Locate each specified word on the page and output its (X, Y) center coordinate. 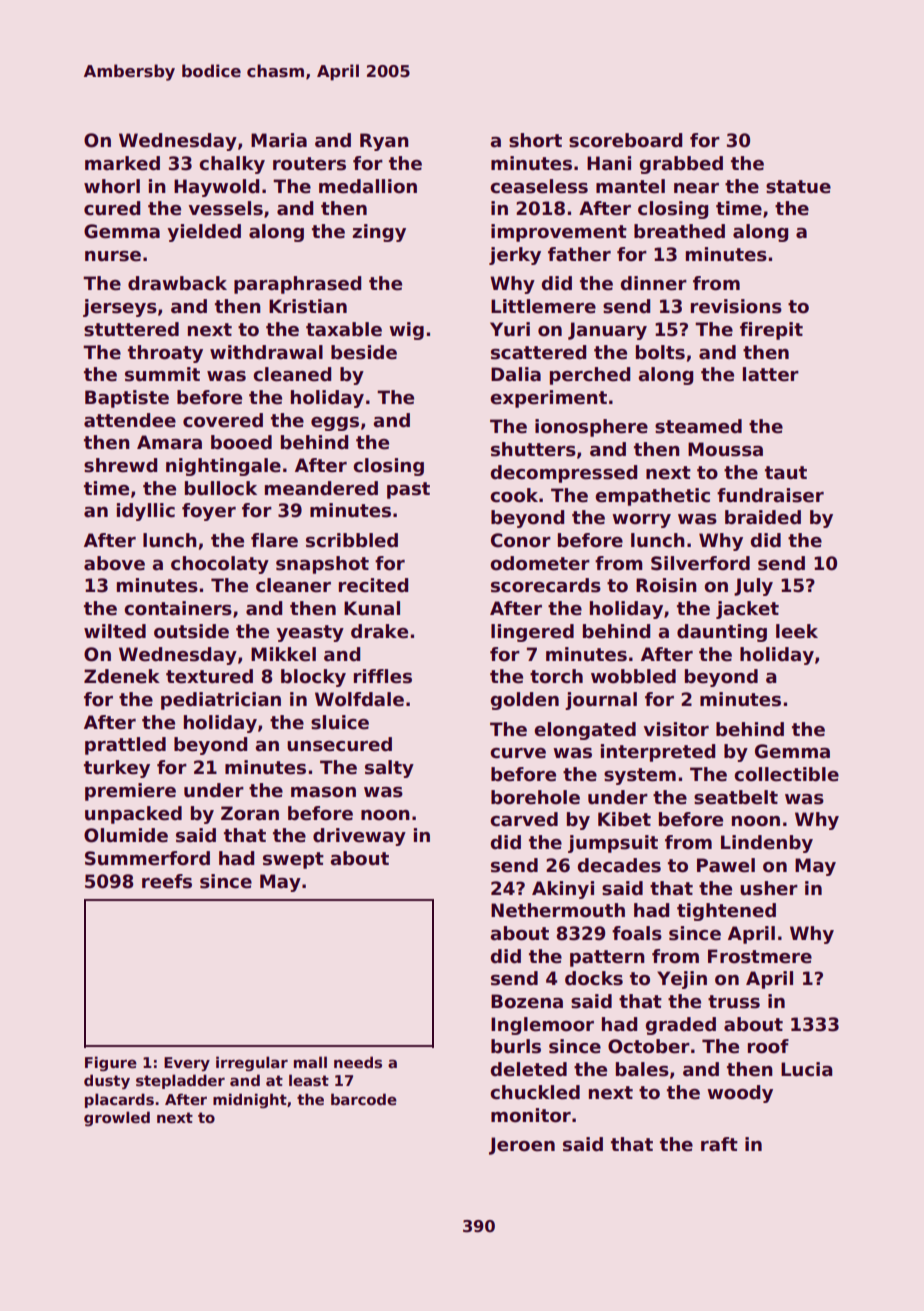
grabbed (681, 165)
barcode (364, 1099)
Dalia (516, 374)
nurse (113, 256)
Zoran (250, 813)
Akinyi (563, 890)
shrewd (120, 465)
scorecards (546, 585)
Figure (111, 1063)
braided (763, 517)
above (114, 563)
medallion (368, 186)
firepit (771, 331)
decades (619, 865)
